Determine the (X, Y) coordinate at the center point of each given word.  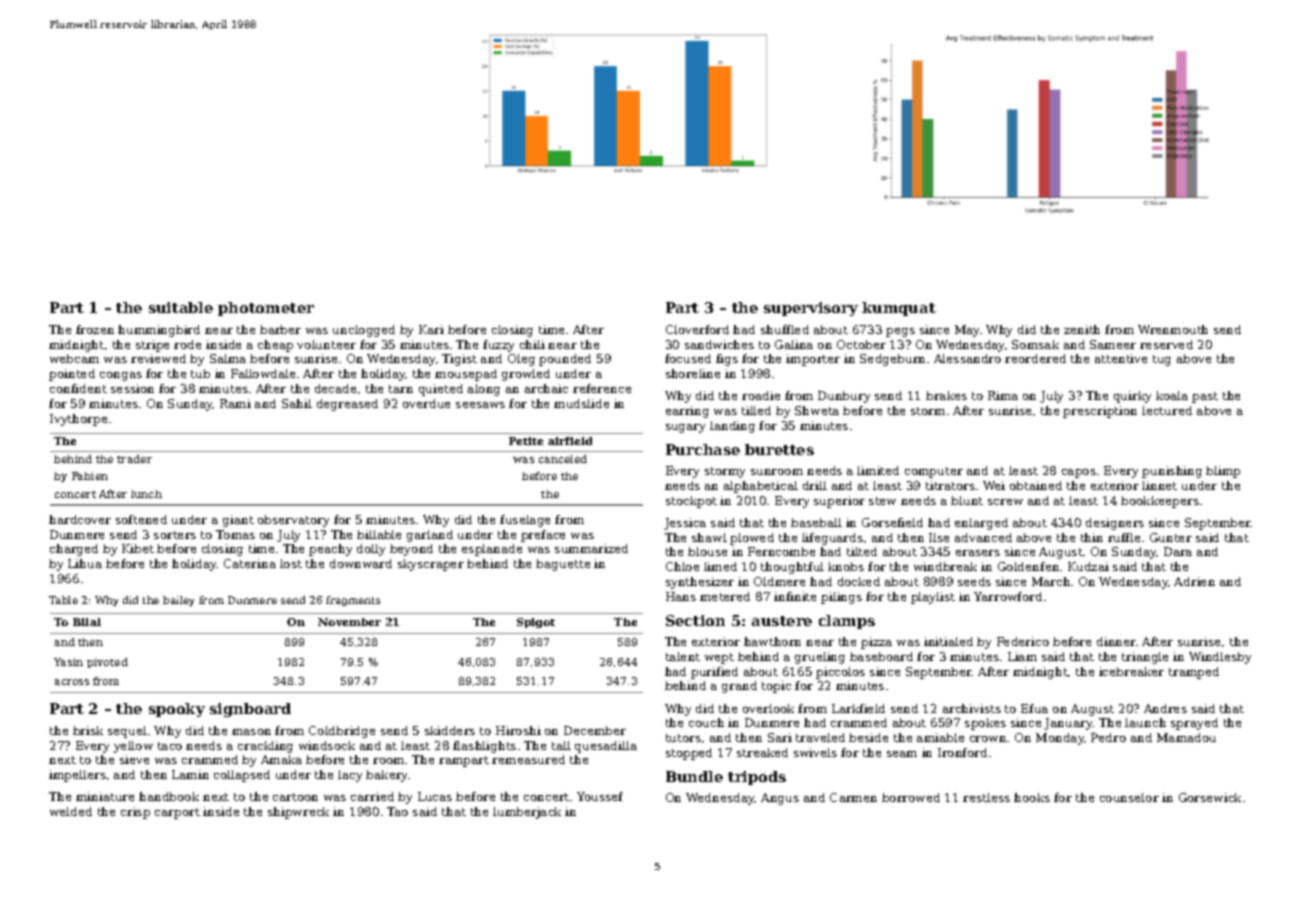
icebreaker (1131, 671)
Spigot (536, 623)
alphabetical (761, 487)
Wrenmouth (1173, 329)
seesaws (480, 405)
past (1205, 397)
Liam (1022, 656)
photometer (266, 309)
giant (238, 521)
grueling (820, 658)
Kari (431, 329)
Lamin (190, 774)
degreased (347, 405)
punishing (1172, 472)
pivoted (107, 663)
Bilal (87, 622)
